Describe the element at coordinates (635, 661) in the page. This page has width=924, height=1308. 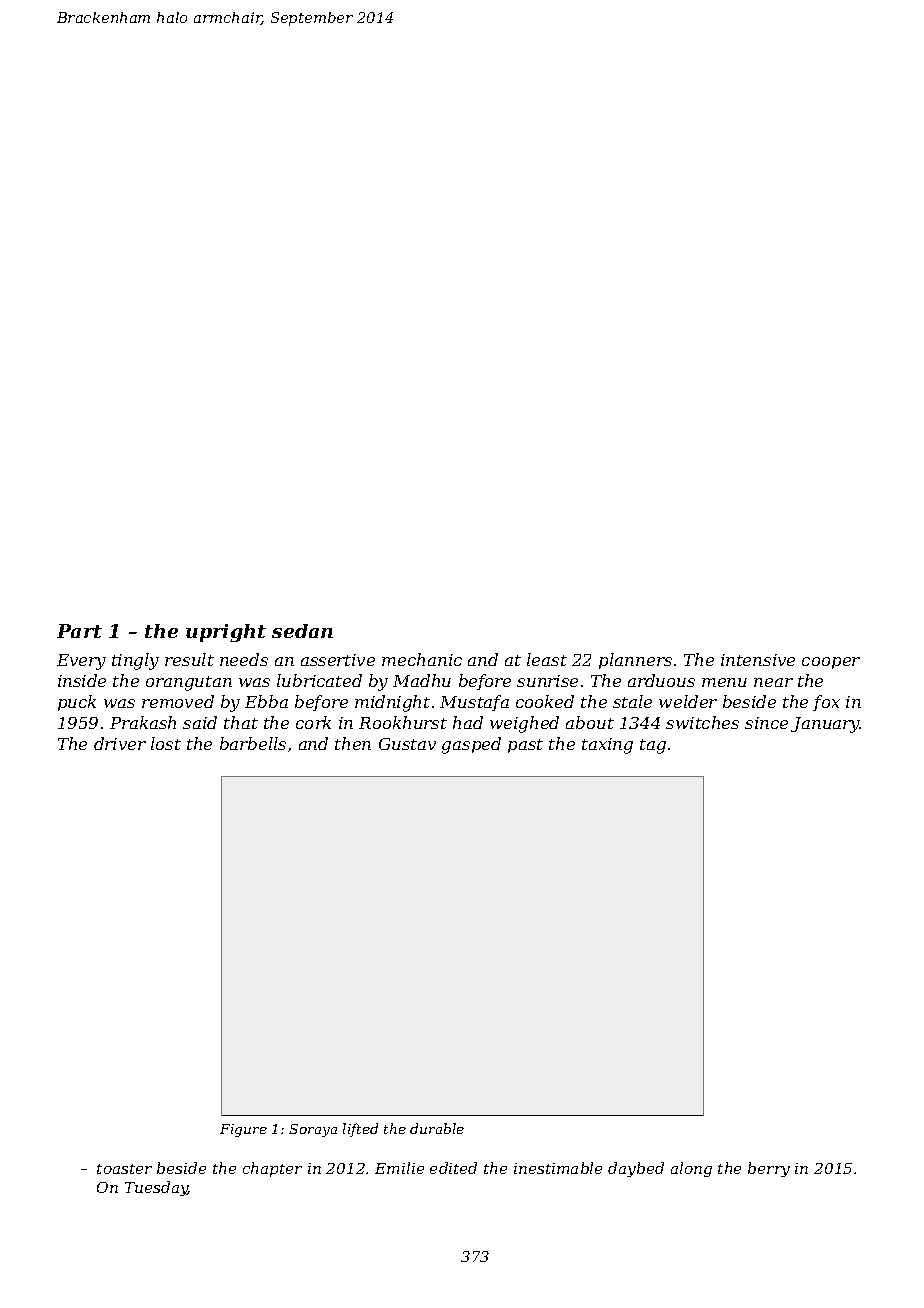
I see `planners` at that location.
